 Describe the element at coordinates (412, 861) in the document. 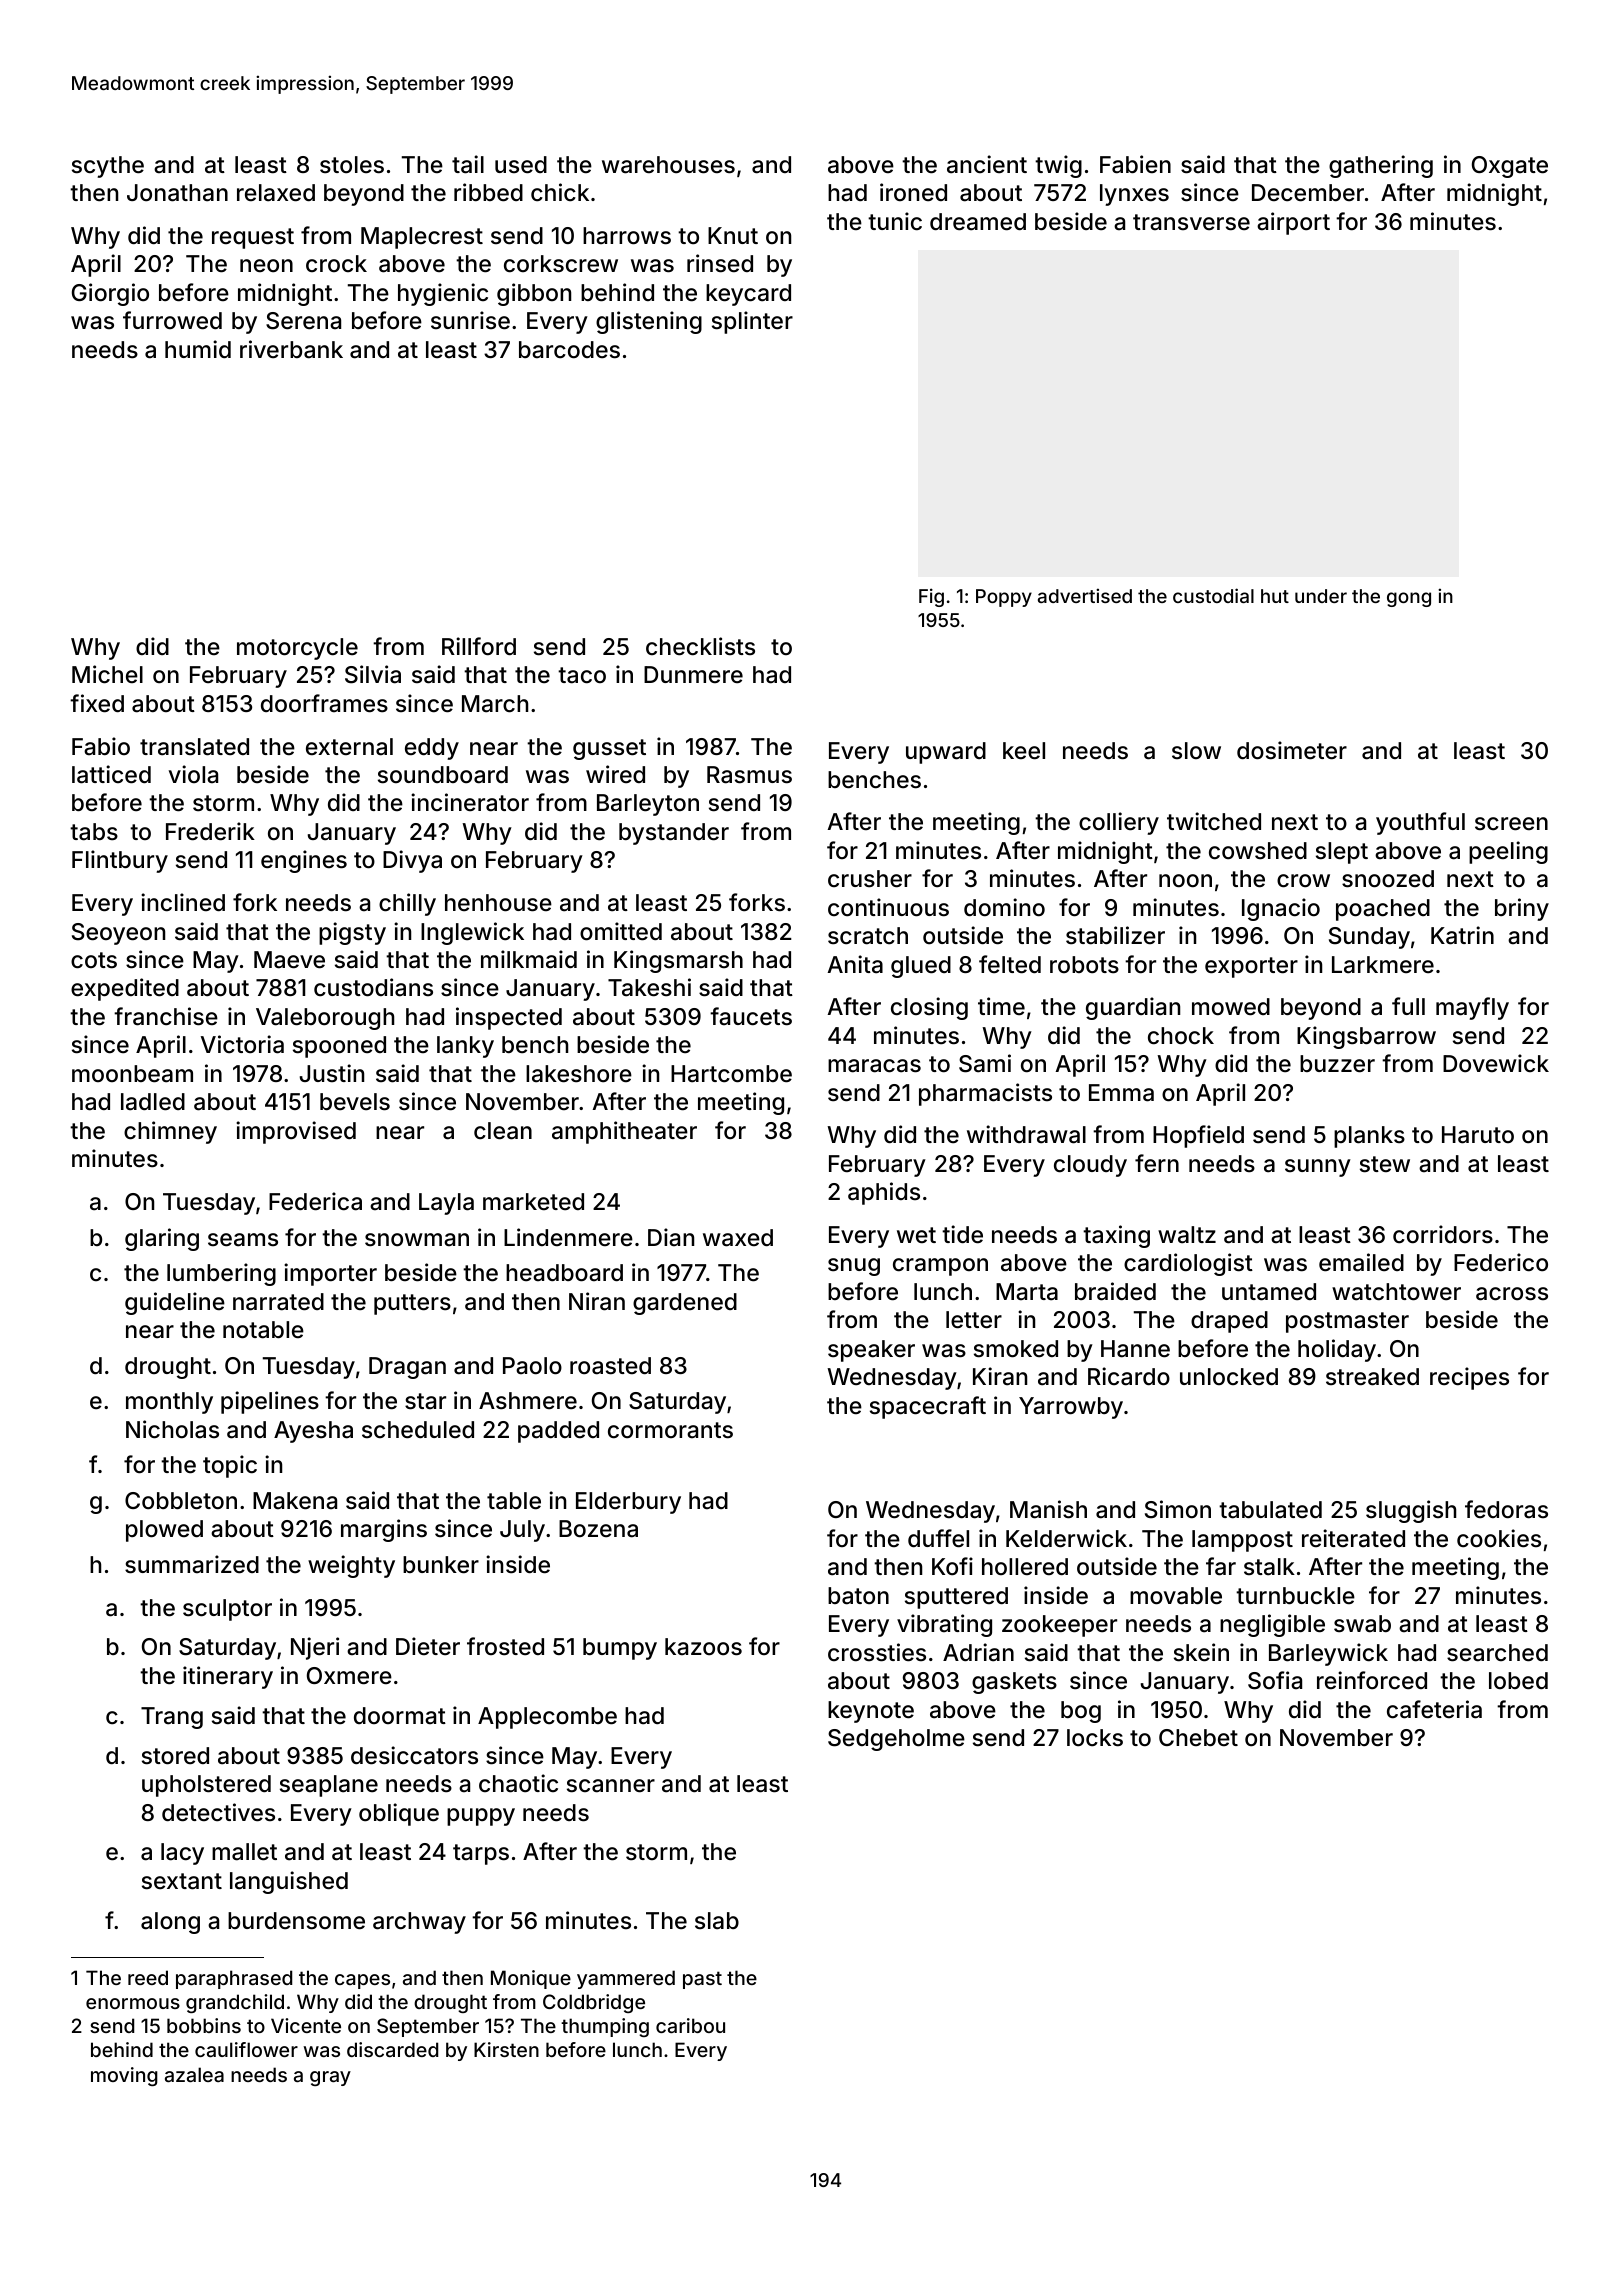

I see `Divya` at that location.
